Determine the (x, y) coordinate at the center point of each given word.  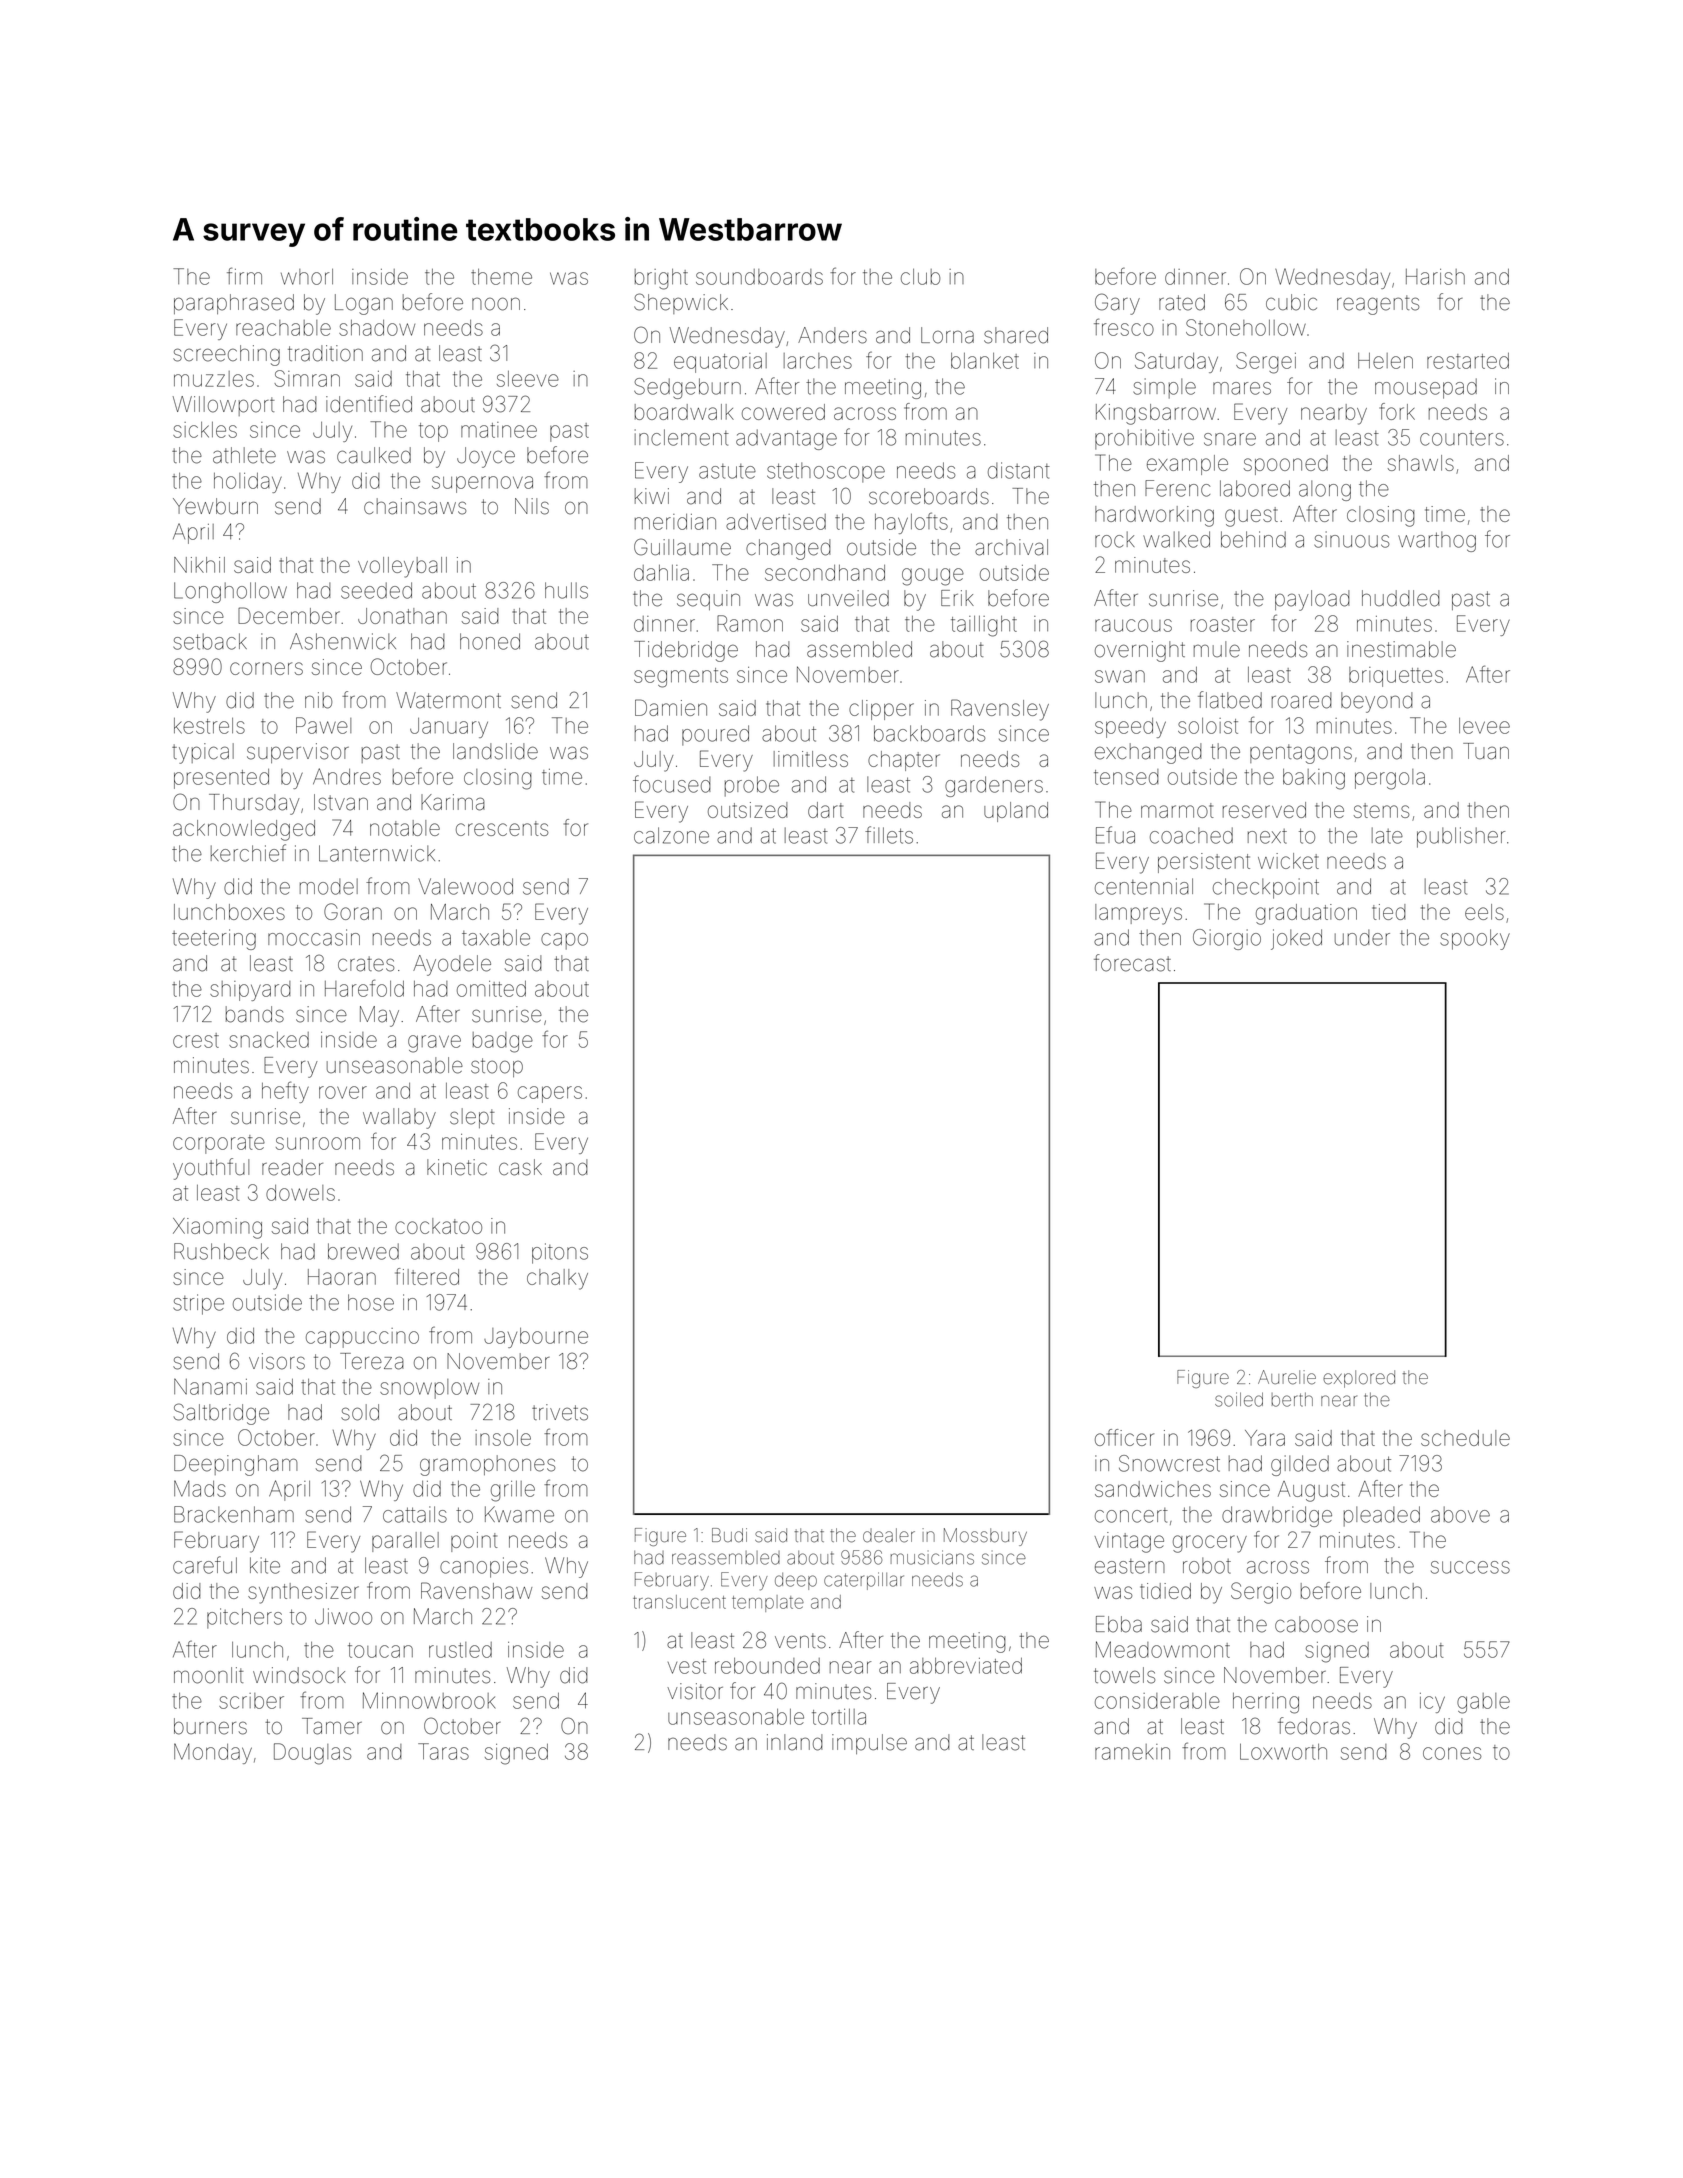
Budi (729, 1535)
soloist (1208, 726)
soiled (1239, 1399)
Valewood (465, 886)
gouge (933, 577)
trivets (560, 1412)
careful (205, 1565)
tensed (1126, 777)
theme (501, 277)
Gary (1117, 304)
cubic (1291, 302)
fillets (889, 835)
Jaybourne (536, 1338)
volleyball (402, 567)
